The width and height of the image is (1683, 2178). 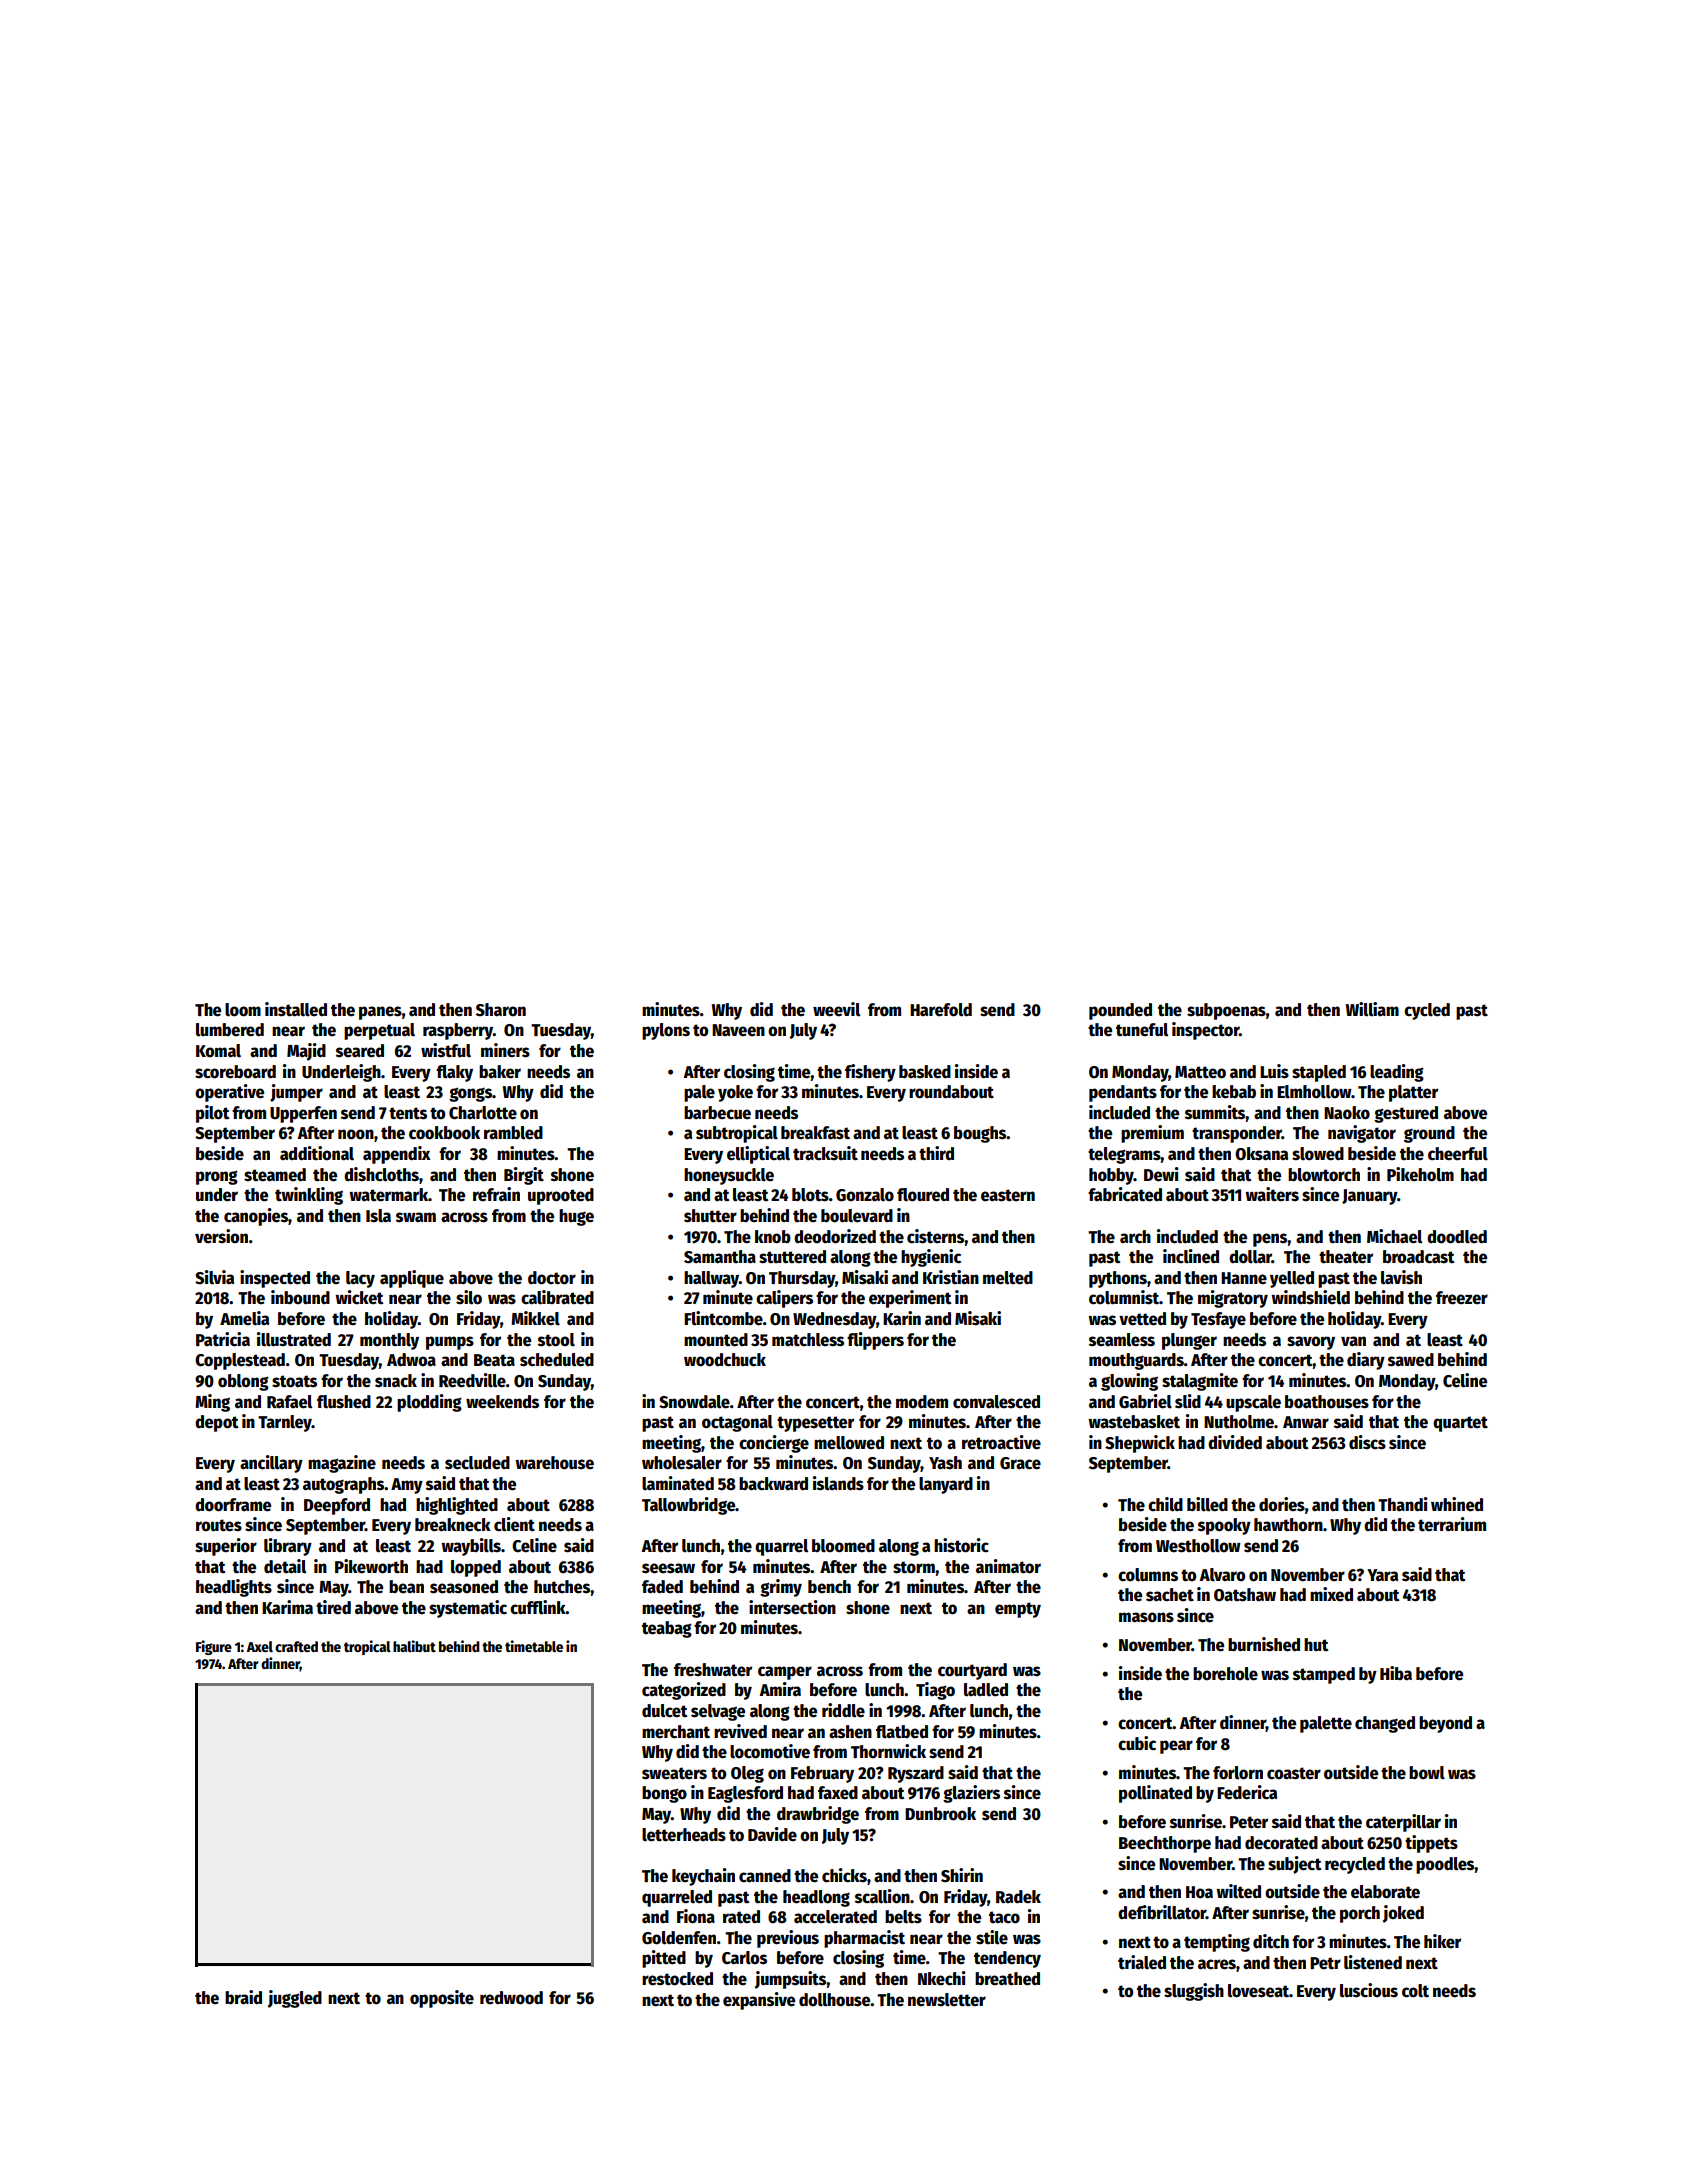 What do you see at coordinates (1194, 1992) in the image?
I see `sluggish` at bounding box center [1194, 1992].
